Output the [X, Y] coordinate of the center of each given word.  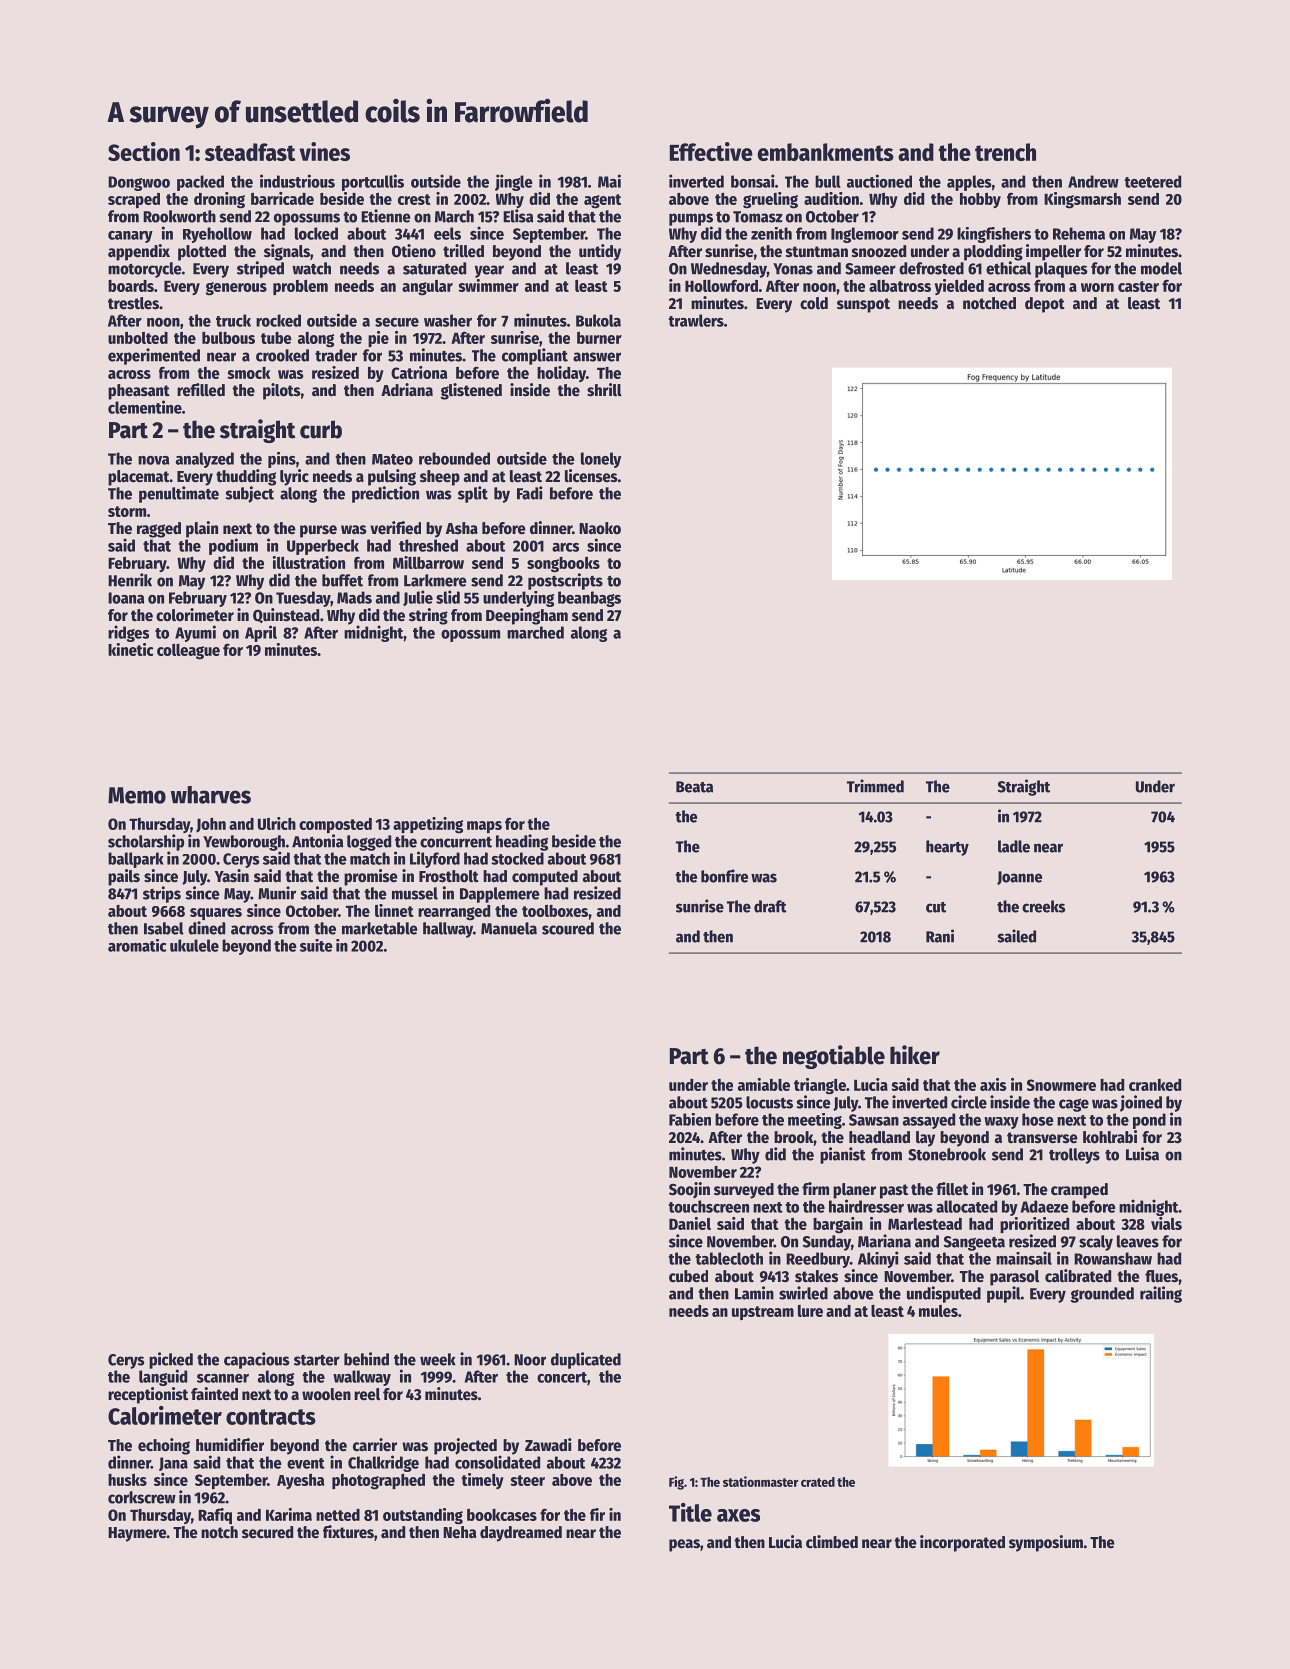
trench [1005, 152]
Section [144, 151]
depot [1045, 305]
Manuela [509, 928]
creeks [1043, 906]
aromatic [137, 945]
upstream [763, 1313]
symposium [1046, 1543]
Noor [530, 1360]
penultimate [179, 494]
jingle [514, 182]
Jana [173, 1464]
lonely [601, 460]
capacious [257, 1360]
